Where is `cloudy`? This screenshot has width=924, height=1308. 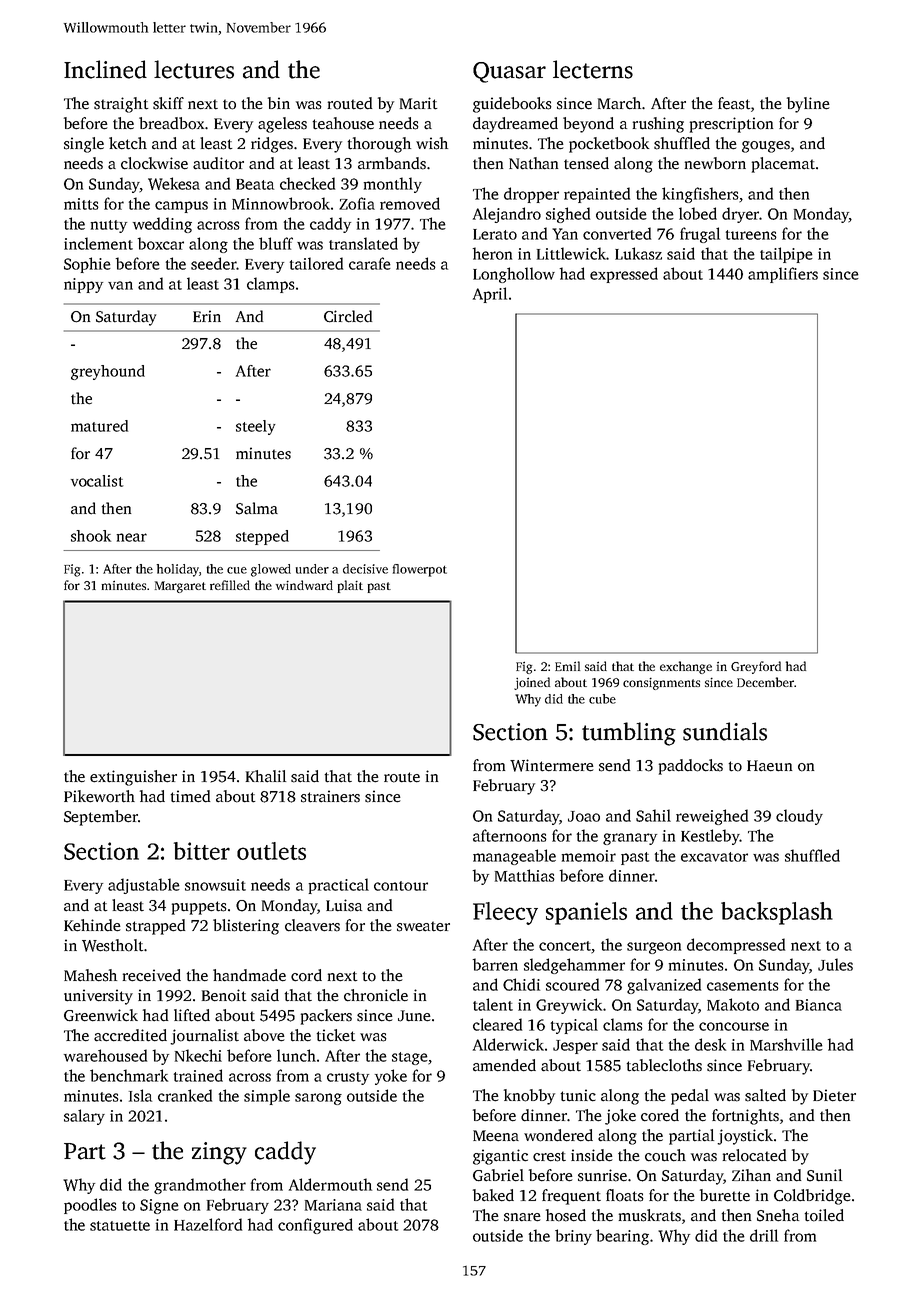 cloudy is located at coordinates (799, 817).
